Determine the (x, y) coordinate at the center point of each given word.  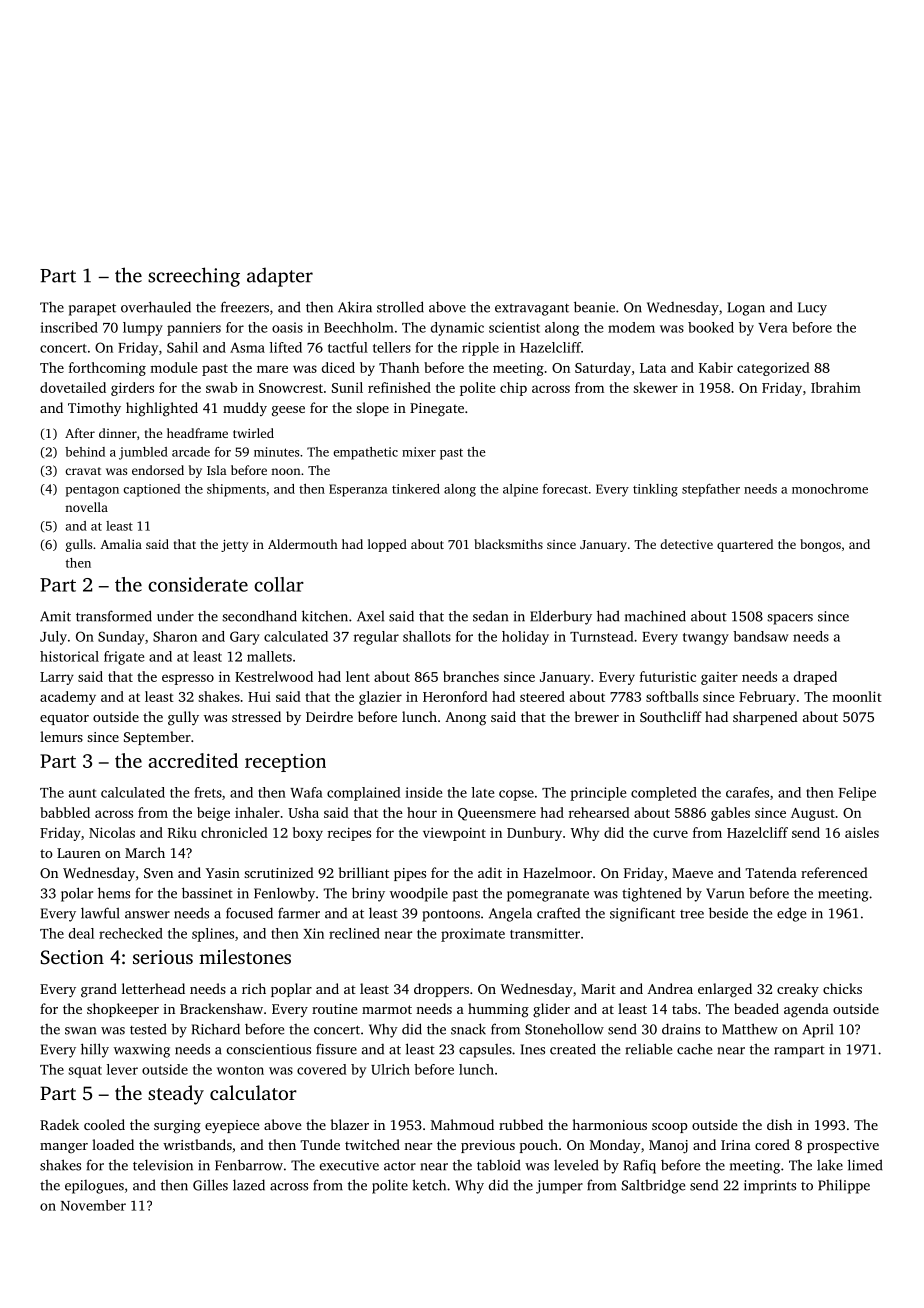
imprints (770, 1187)
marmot (387, 1009)
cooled (104, 1124)
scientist (514, 327)
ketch (429, 1185)
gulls (79, 545)
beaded (756, 1008)
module (174, 367)
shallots (427, 636)
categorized (773, 369)
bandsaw (761, 636)
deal (81, 933)
